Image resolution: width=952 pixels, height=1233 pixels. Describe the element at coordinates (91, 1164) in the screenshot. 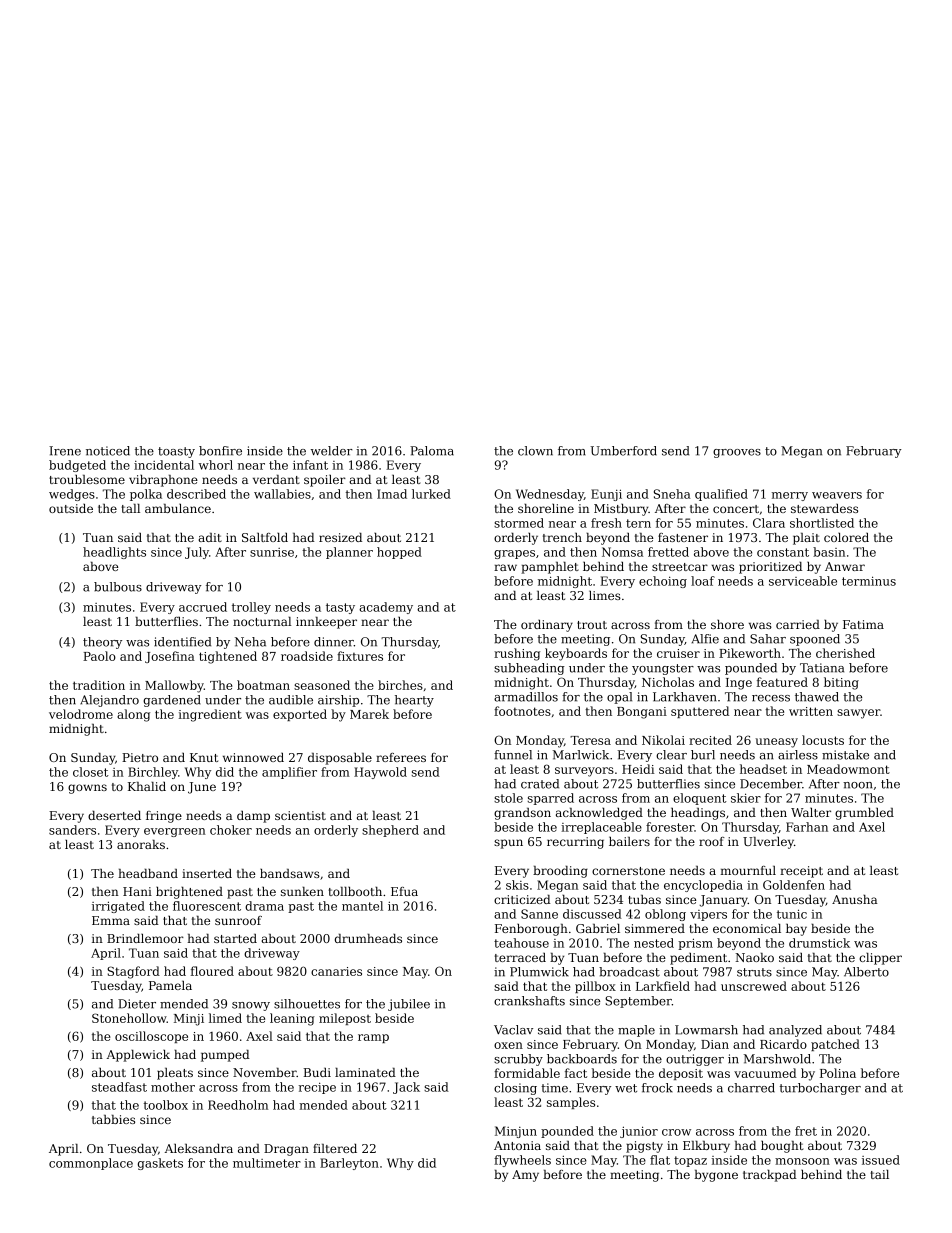

I see `commonplace` at that location.
